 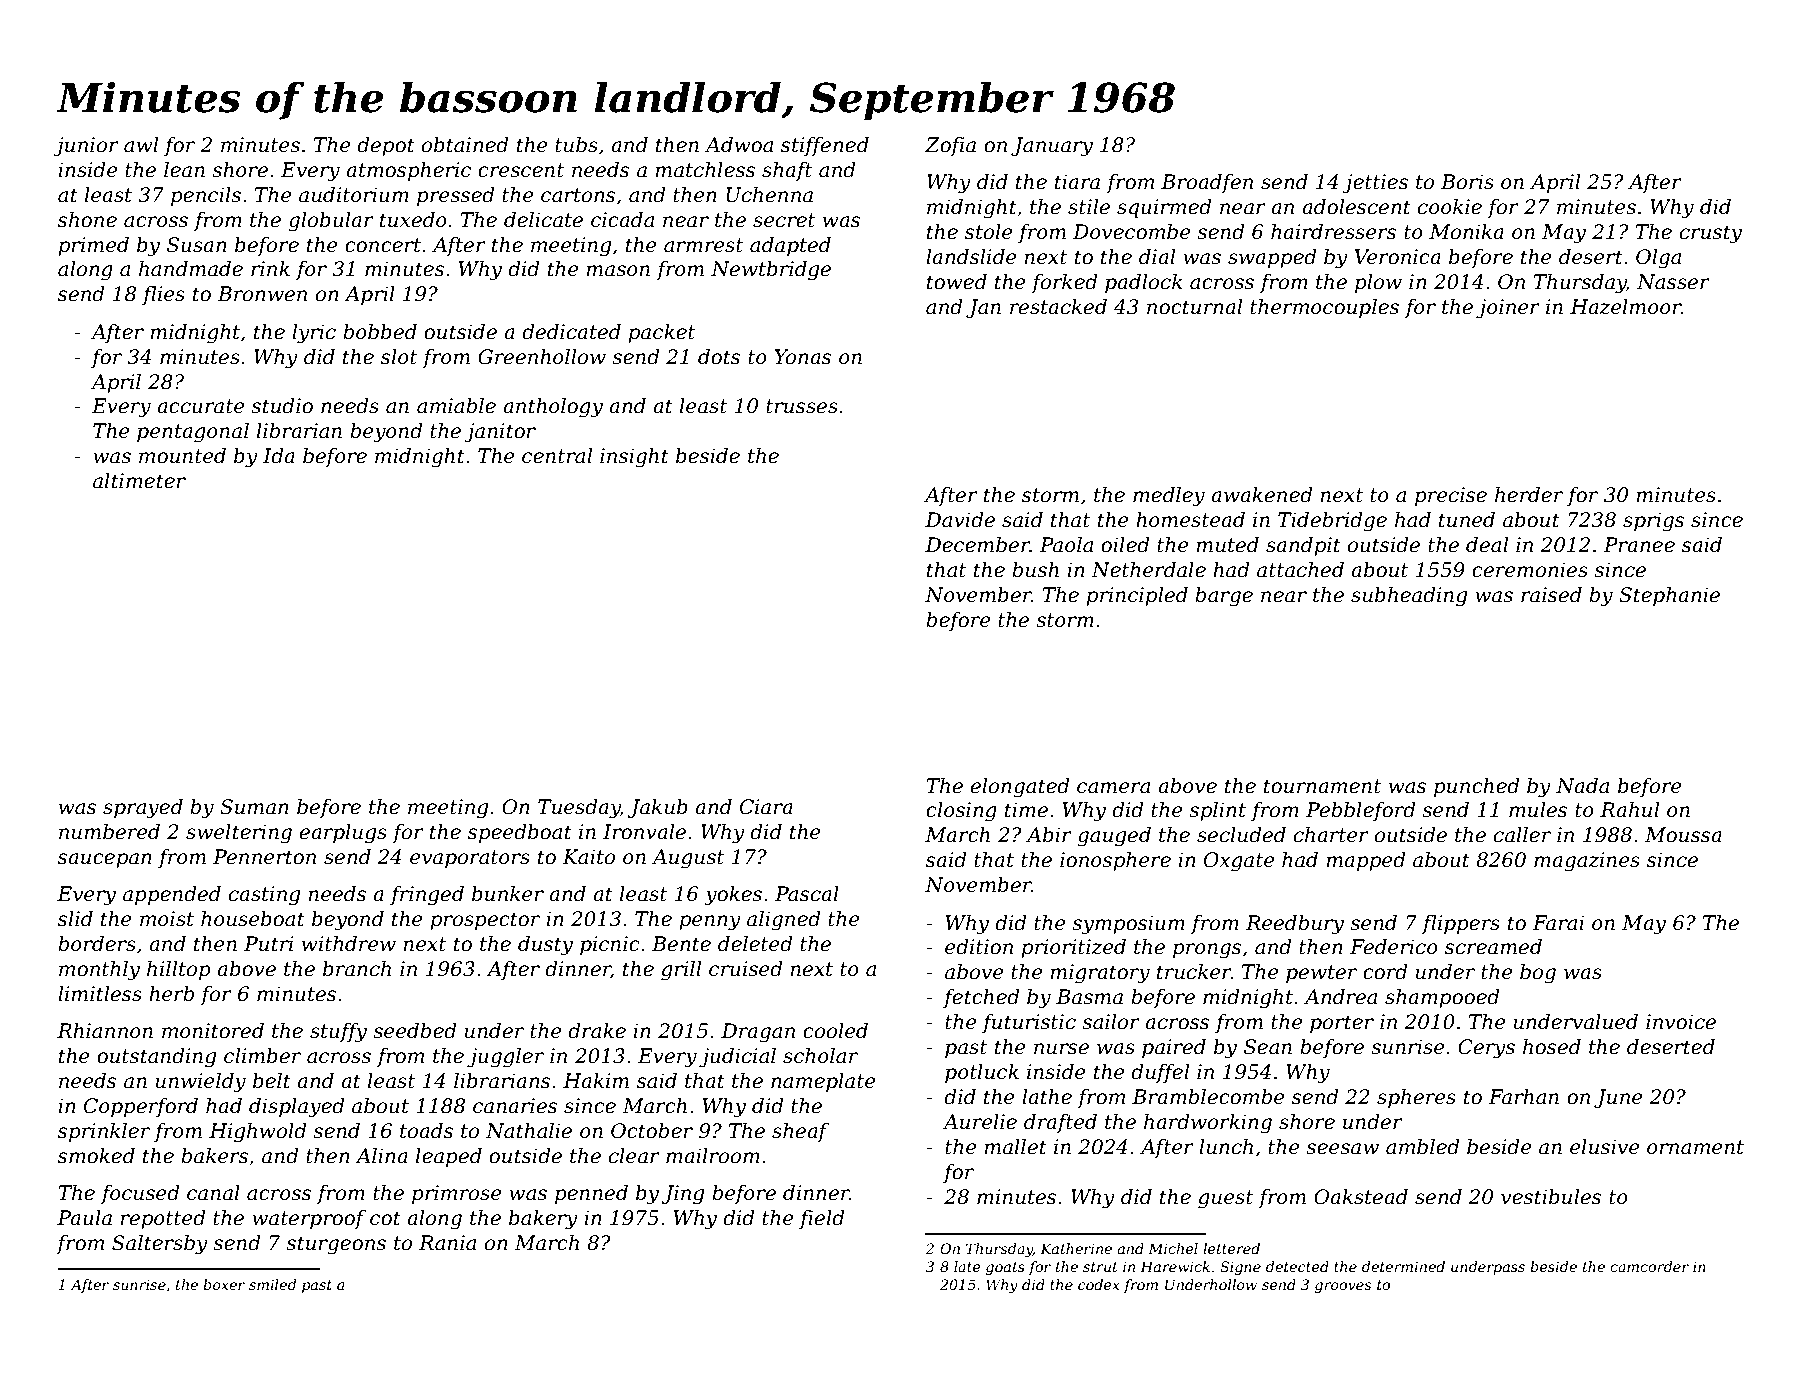 I want to click on hardworking, so click(x=1208, y=1124).
